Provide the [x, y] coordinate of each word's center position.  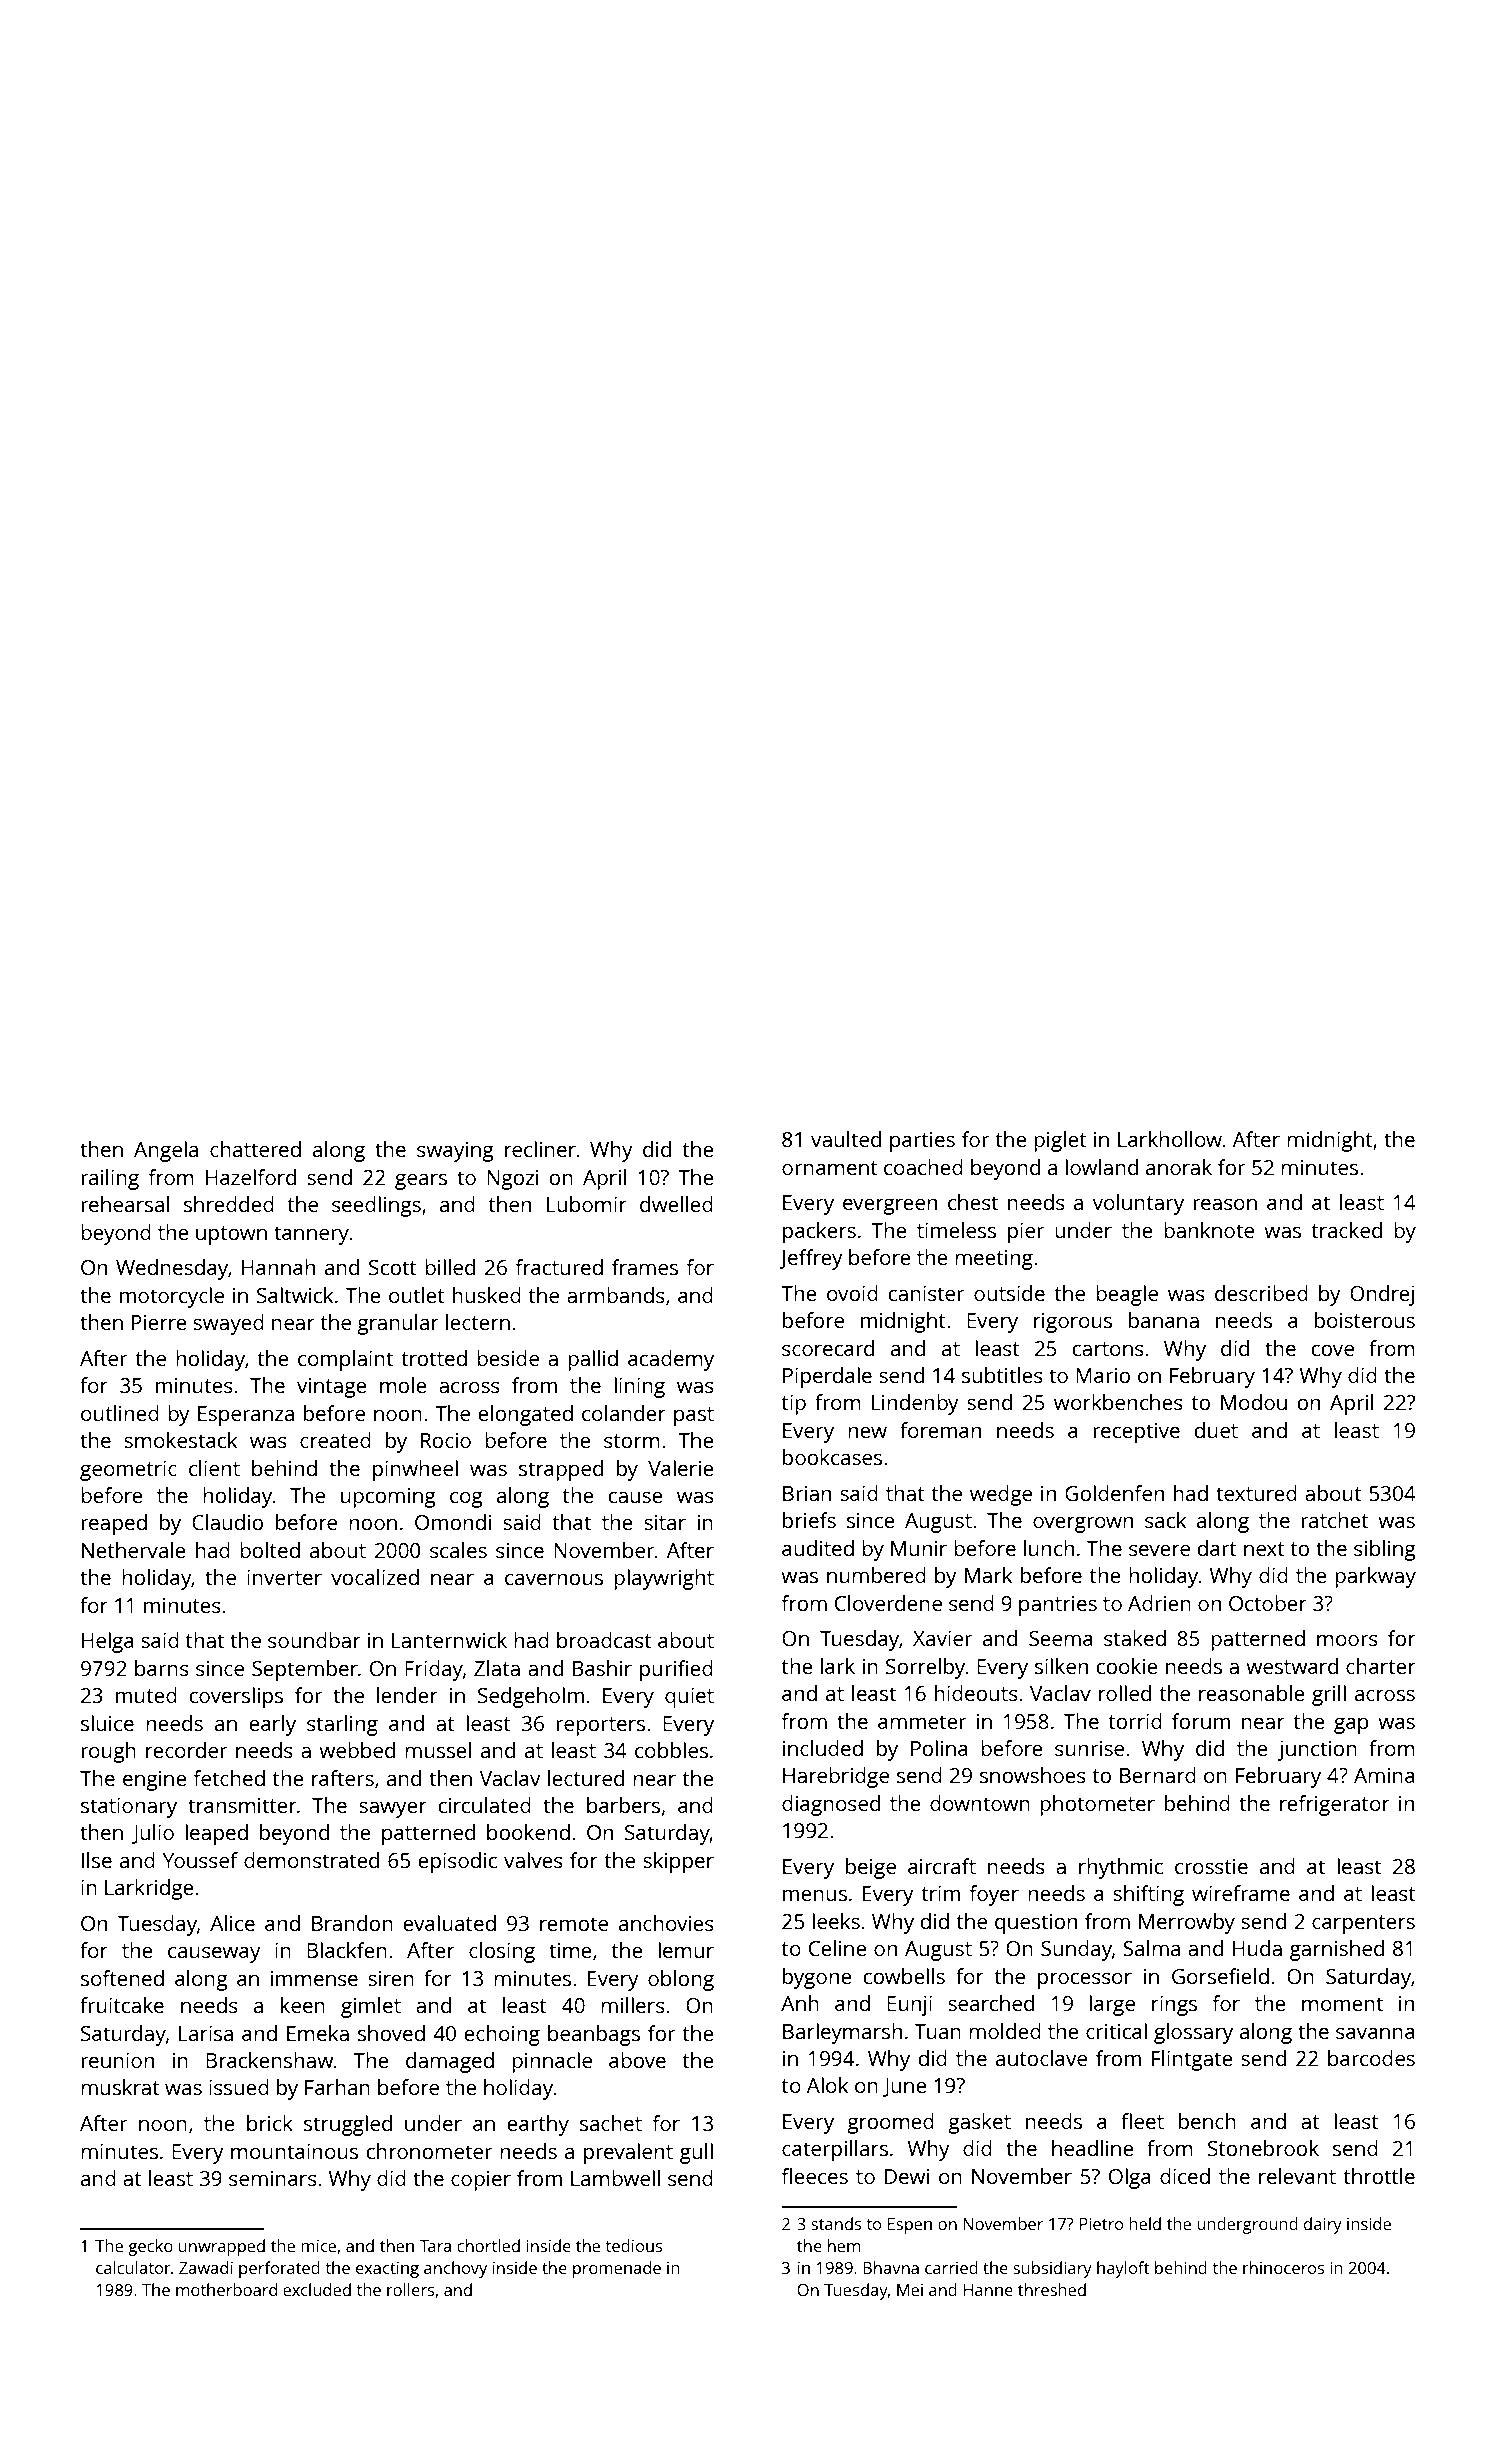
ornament [830, 1168]
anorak [1179, 1167]
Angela [166, 1151]
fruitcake [122, 2005]
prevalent [628, 2153]
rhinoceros [1283, 2267]
